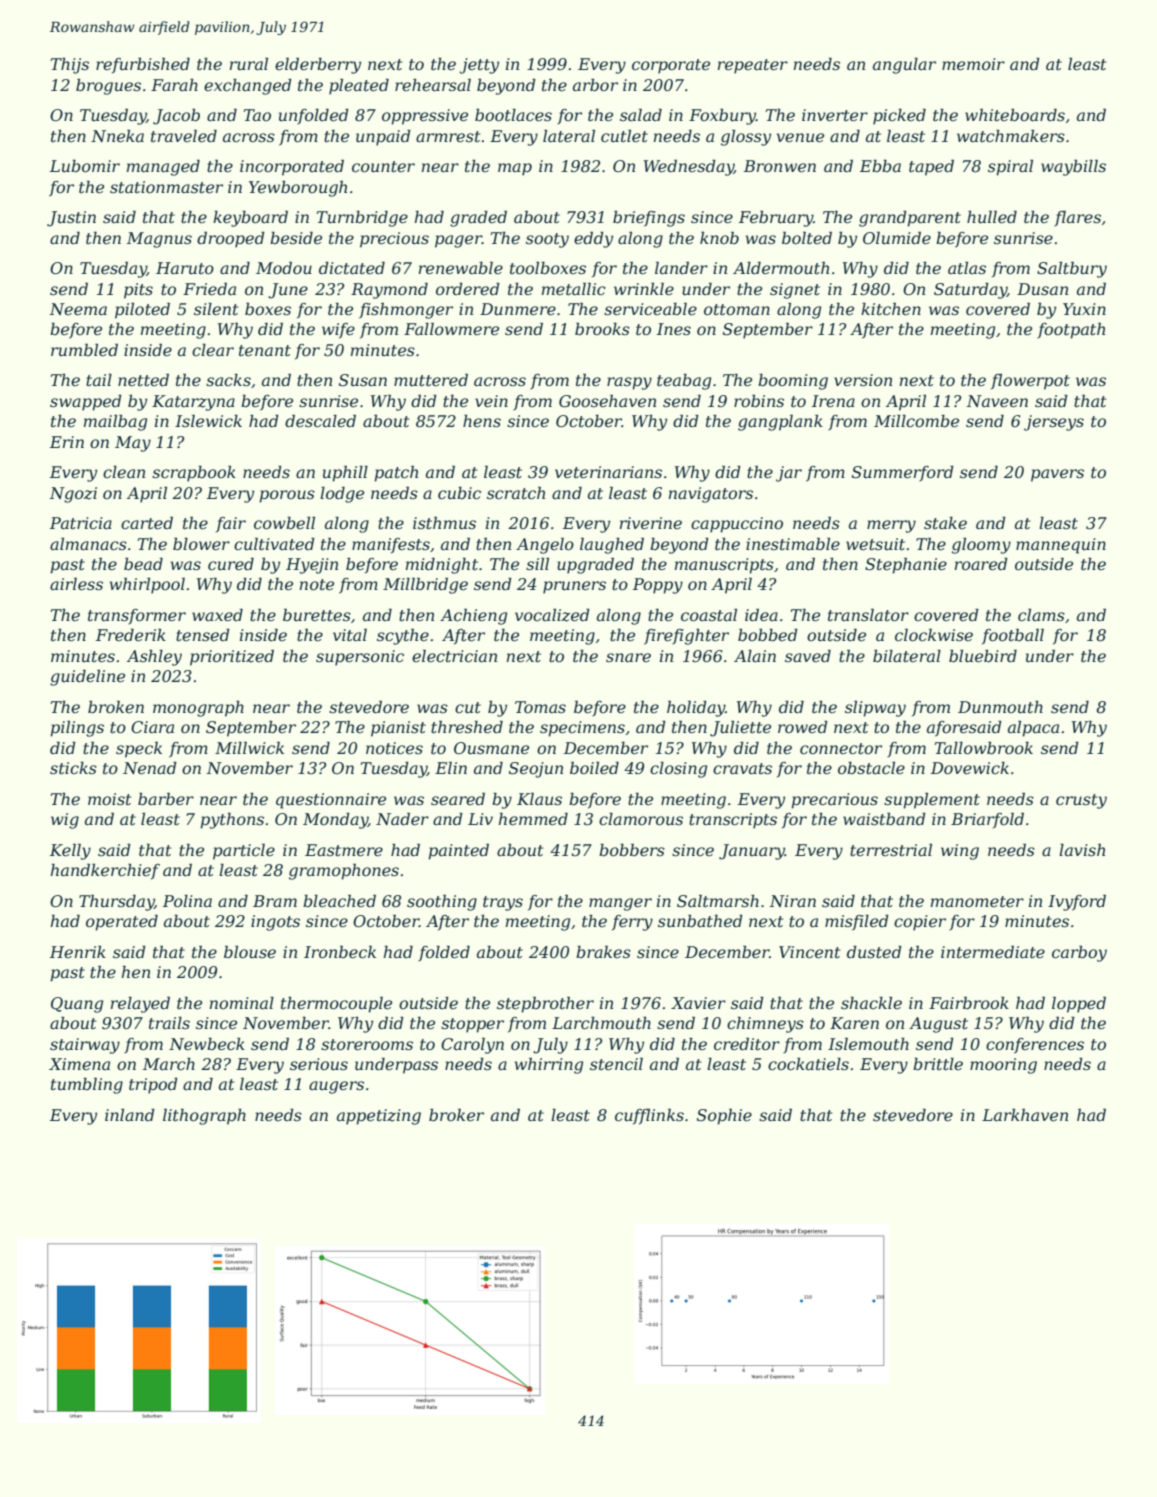 The height and width of the page is (1497, 1157). Describe the element at coordinates (807, 238) in the page. I see `bolted` at that location.
